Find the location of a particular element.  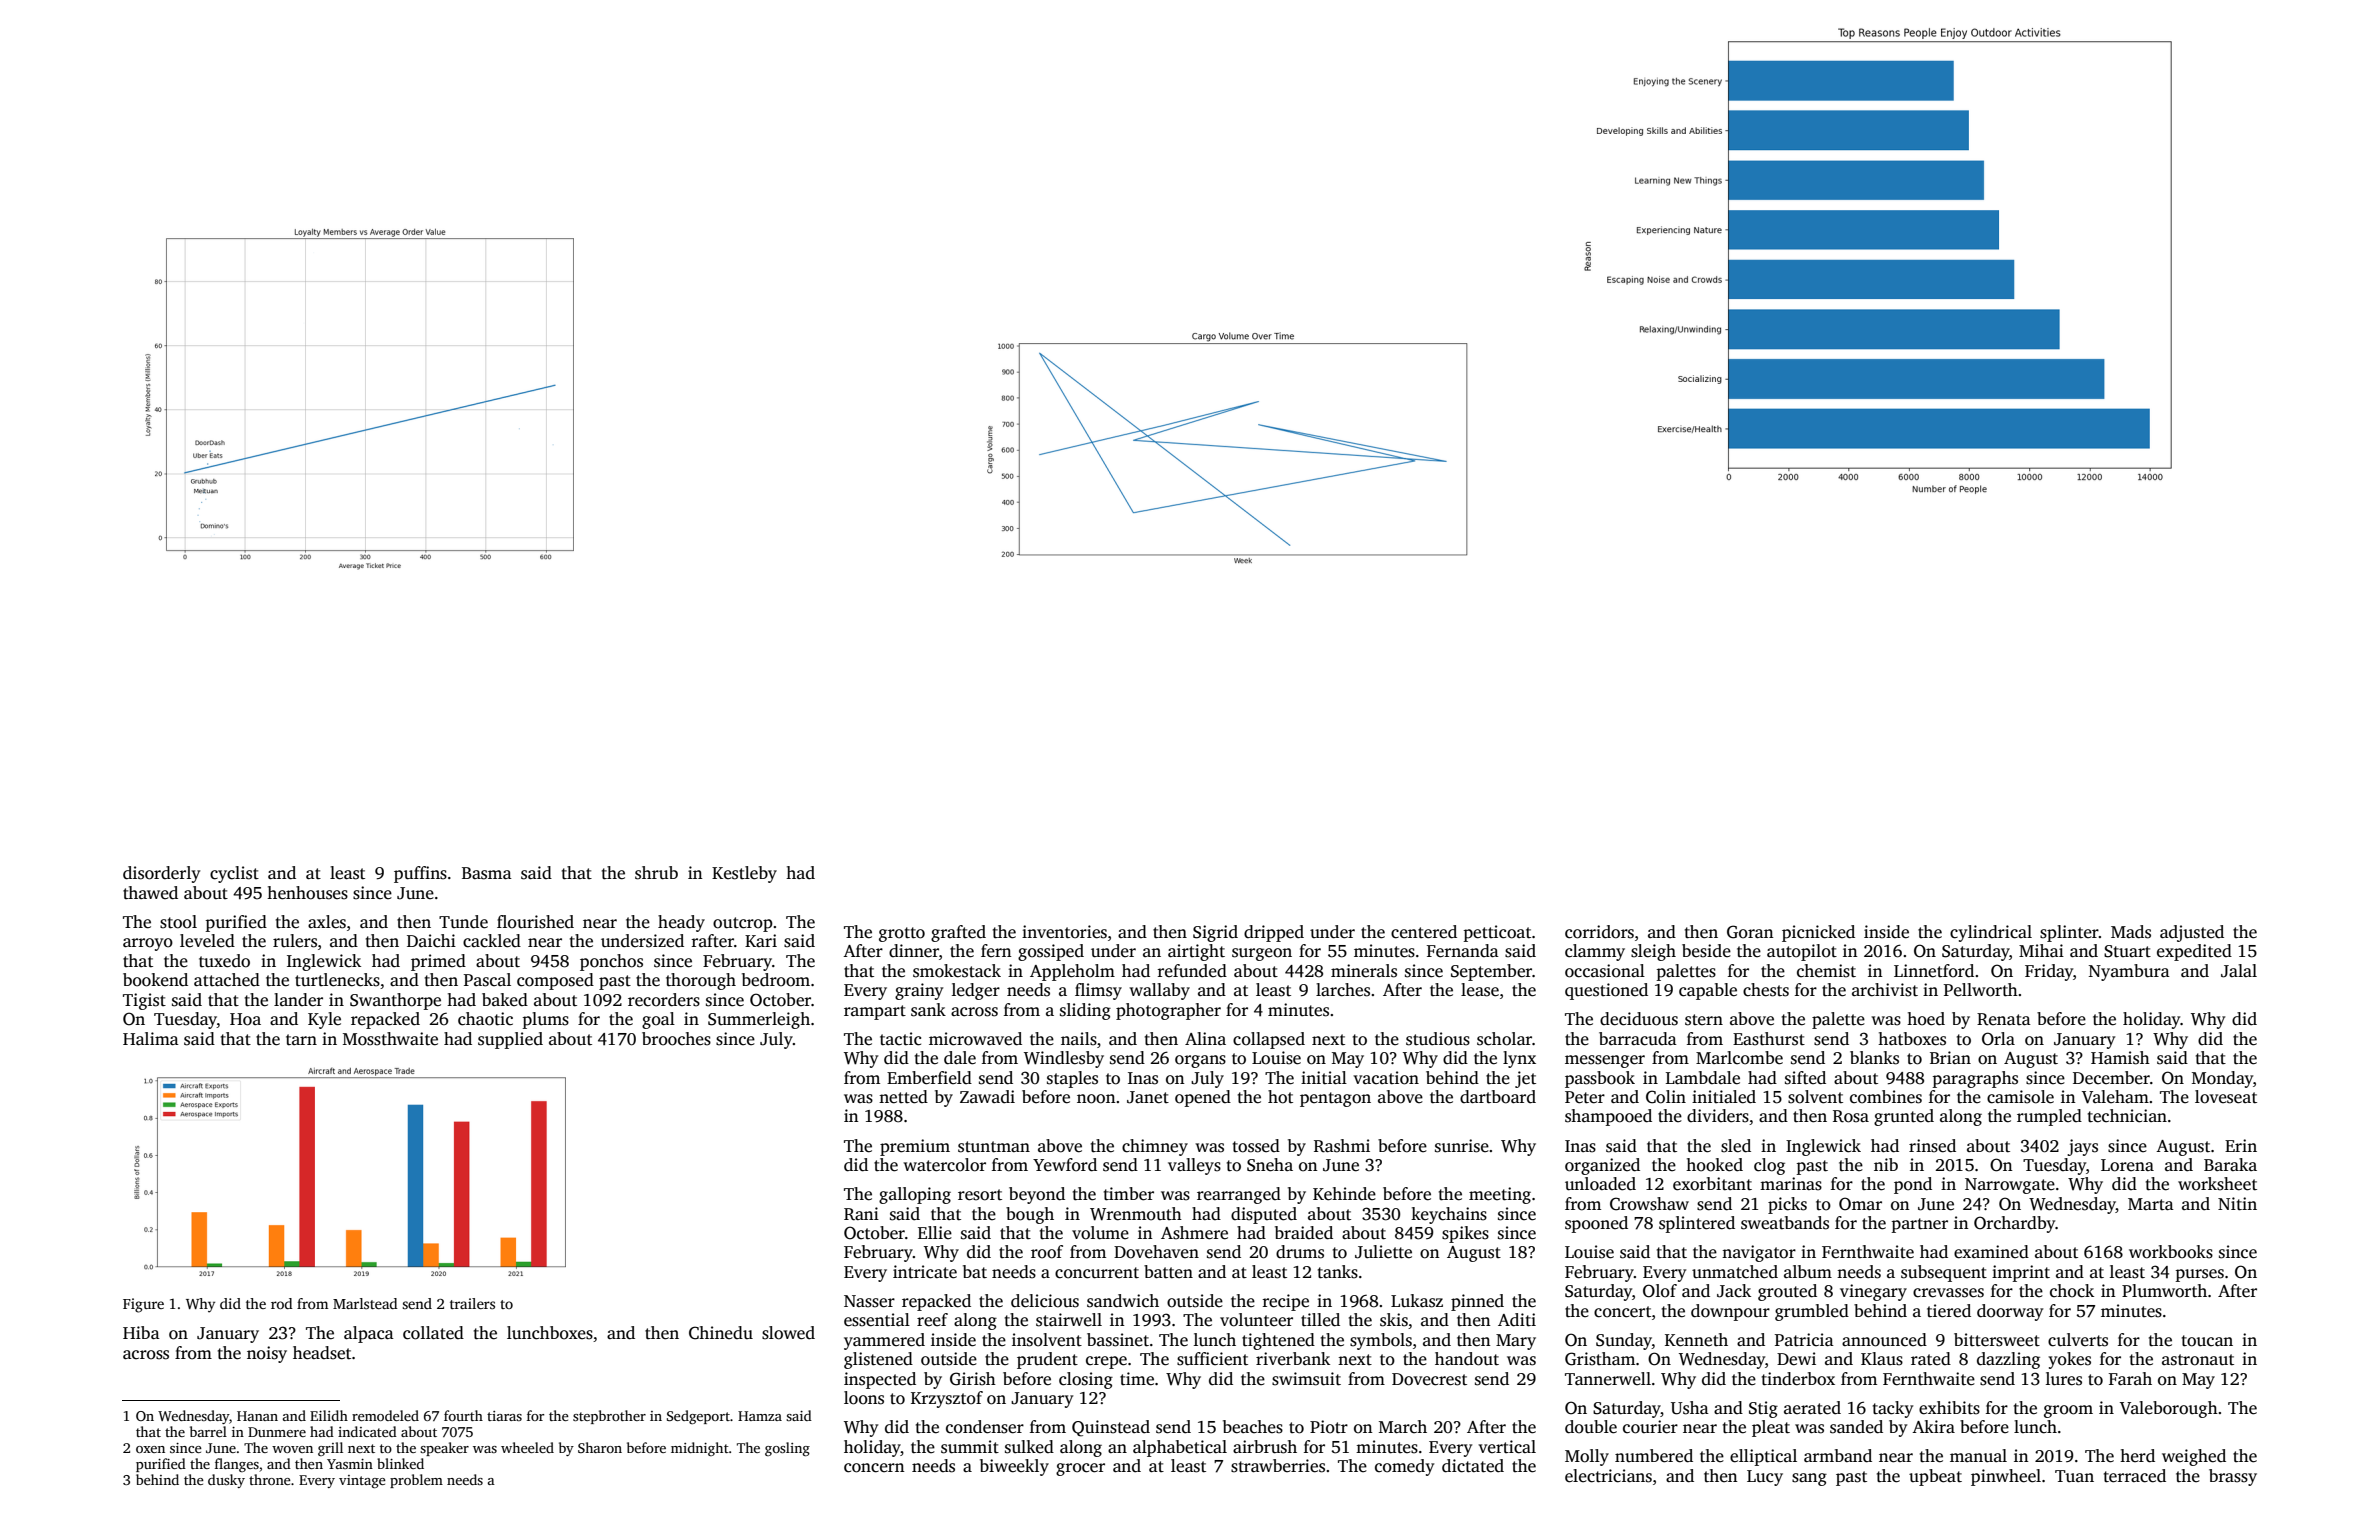

problem is located at coordinates (416, 1481).
